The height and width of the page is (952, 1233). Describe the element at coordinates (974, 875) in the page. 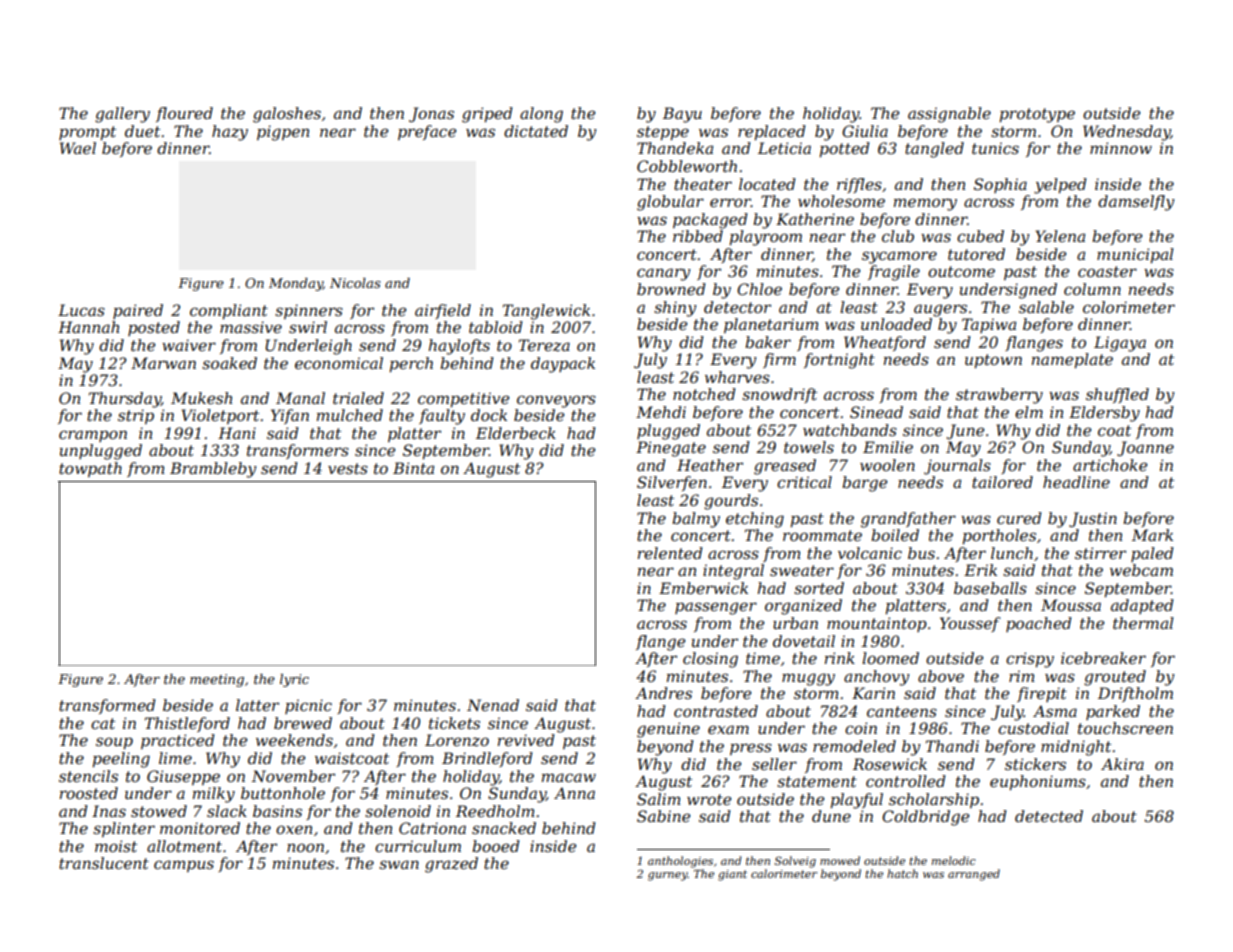

I see `arranged` at that location.
